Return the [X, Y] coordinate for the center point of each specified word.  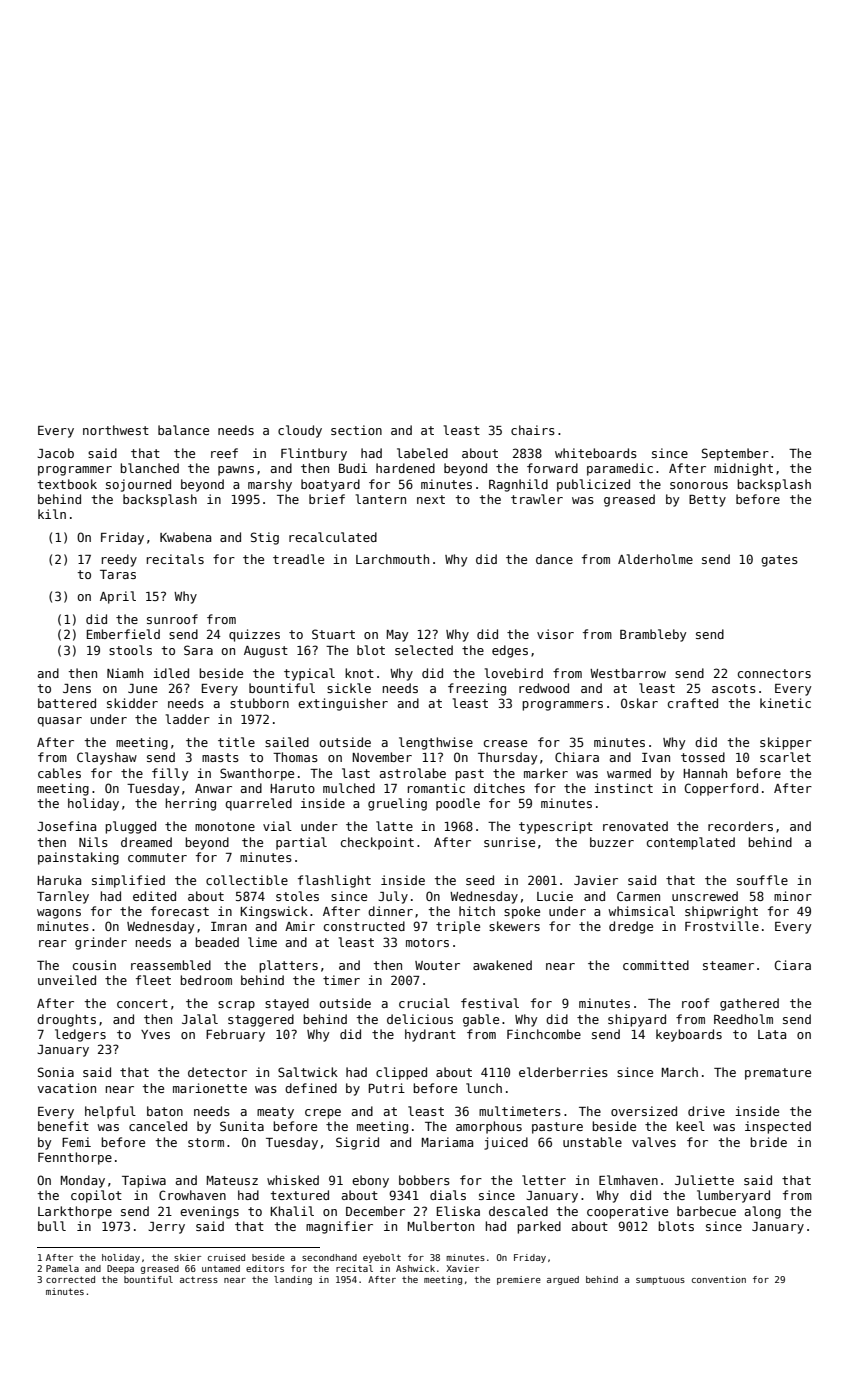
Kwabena [185, 537]
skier [187, 1257]
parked [539, 1227]
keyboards [689, 1035]
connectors [774, 673]
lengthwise [436, 743]
